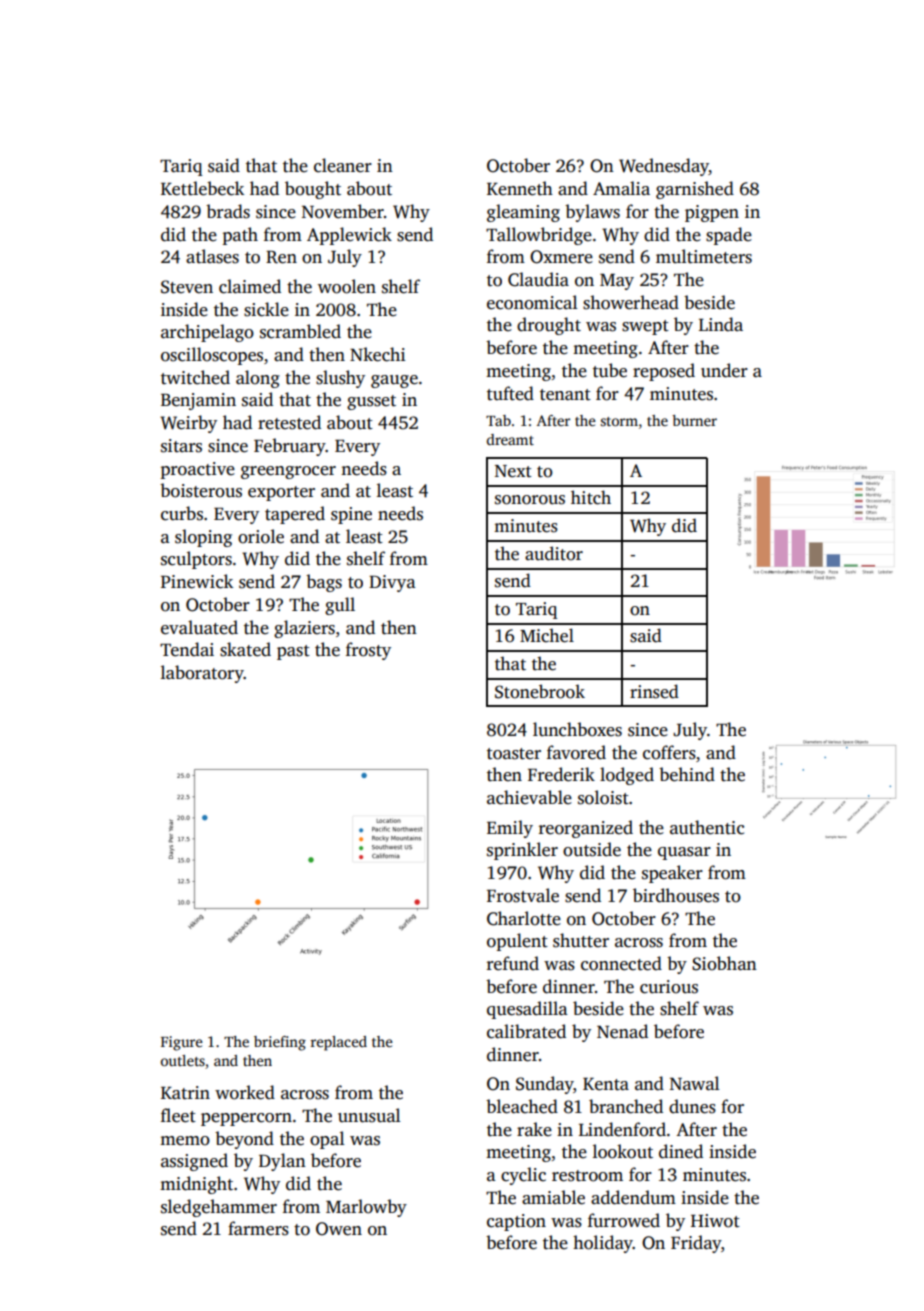 This screenshot has width=924, height=1311. What do you see at coordinates (687, 774) in the screenshot?
I see `behind` at bounding box center [687, 774].
